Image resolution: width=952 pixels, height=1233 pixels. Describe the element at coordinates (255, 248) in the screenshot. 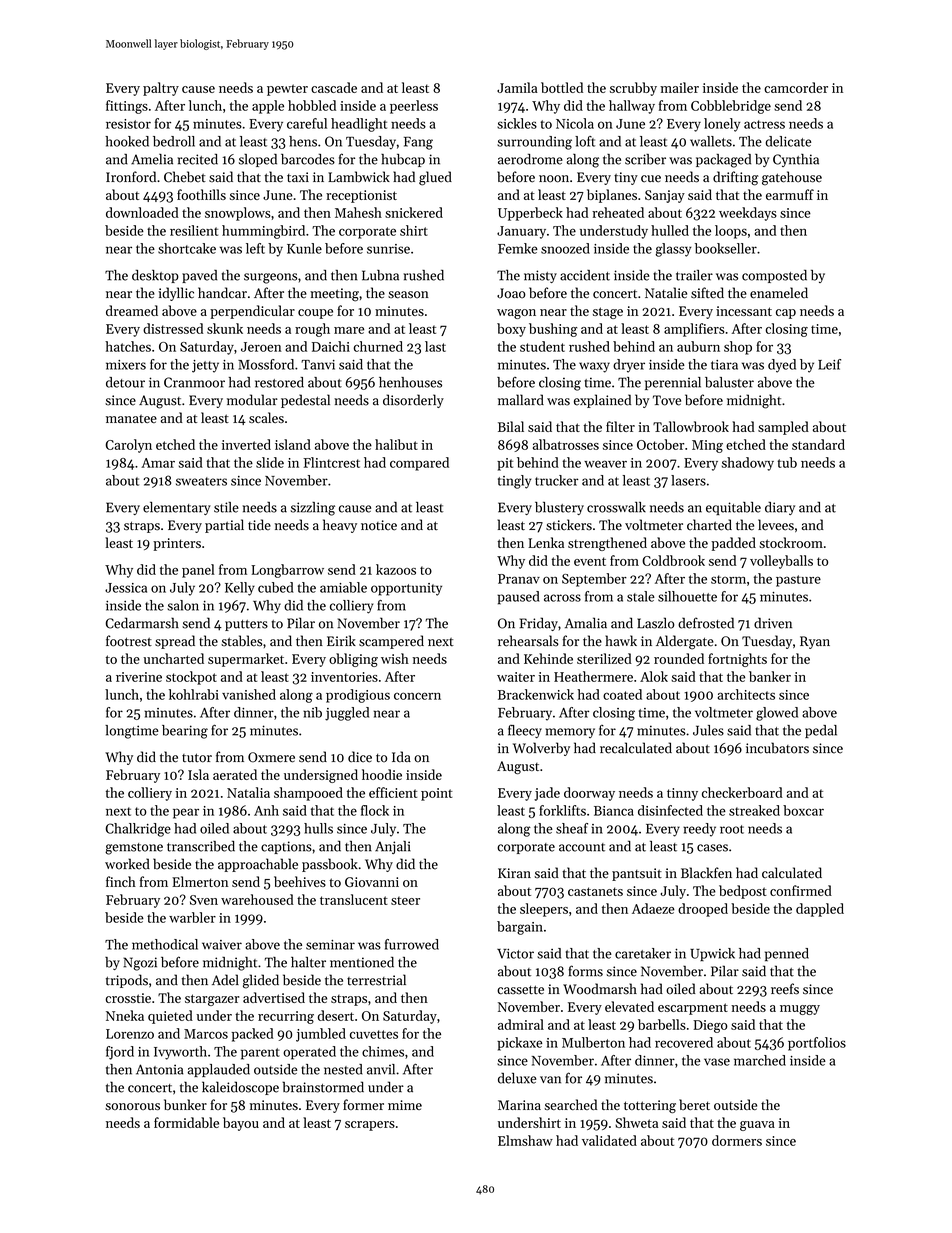

I see `left` at that location.
